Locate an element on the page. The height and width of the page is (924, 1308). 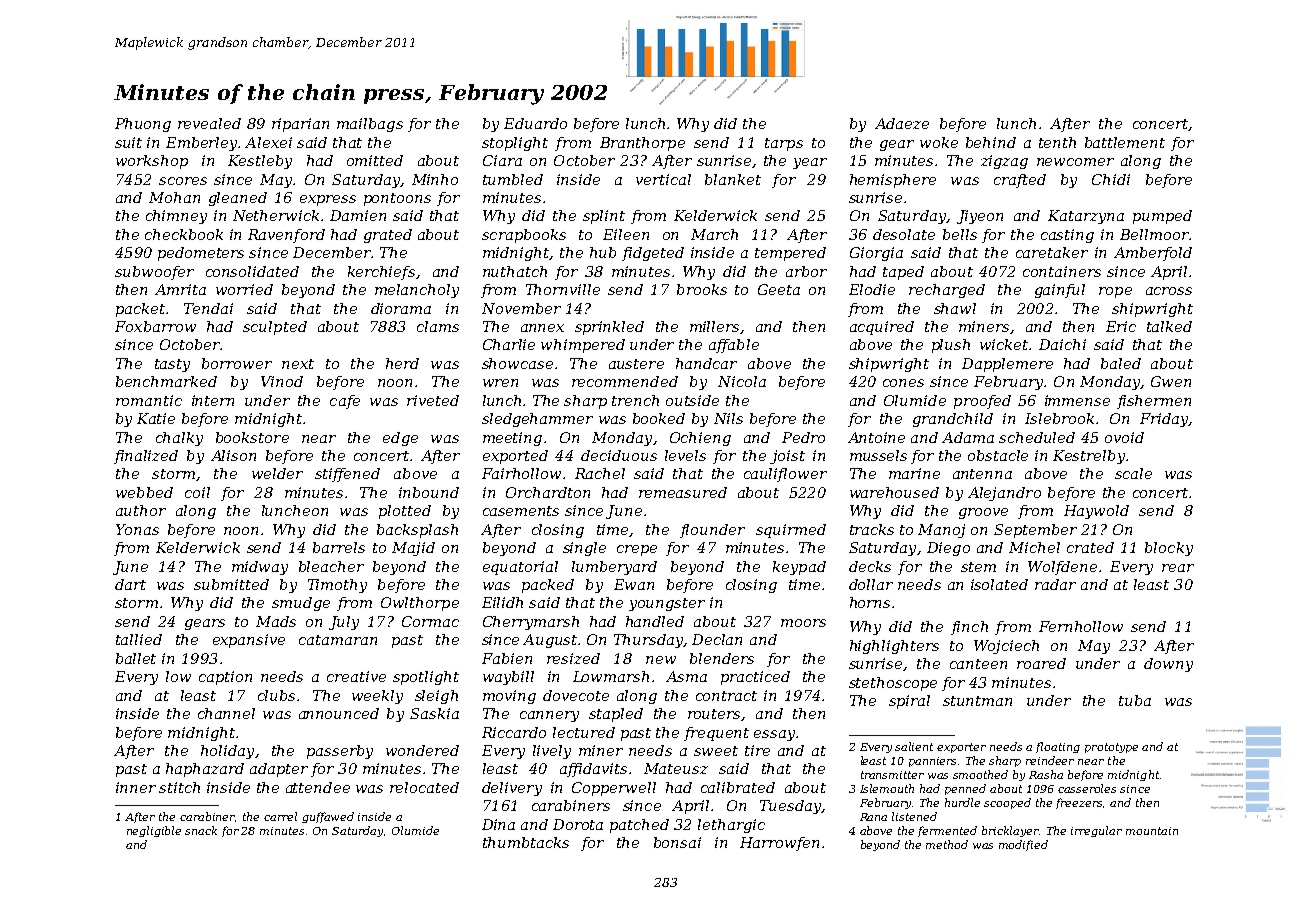
moors is located at coordinates (803, 623).
